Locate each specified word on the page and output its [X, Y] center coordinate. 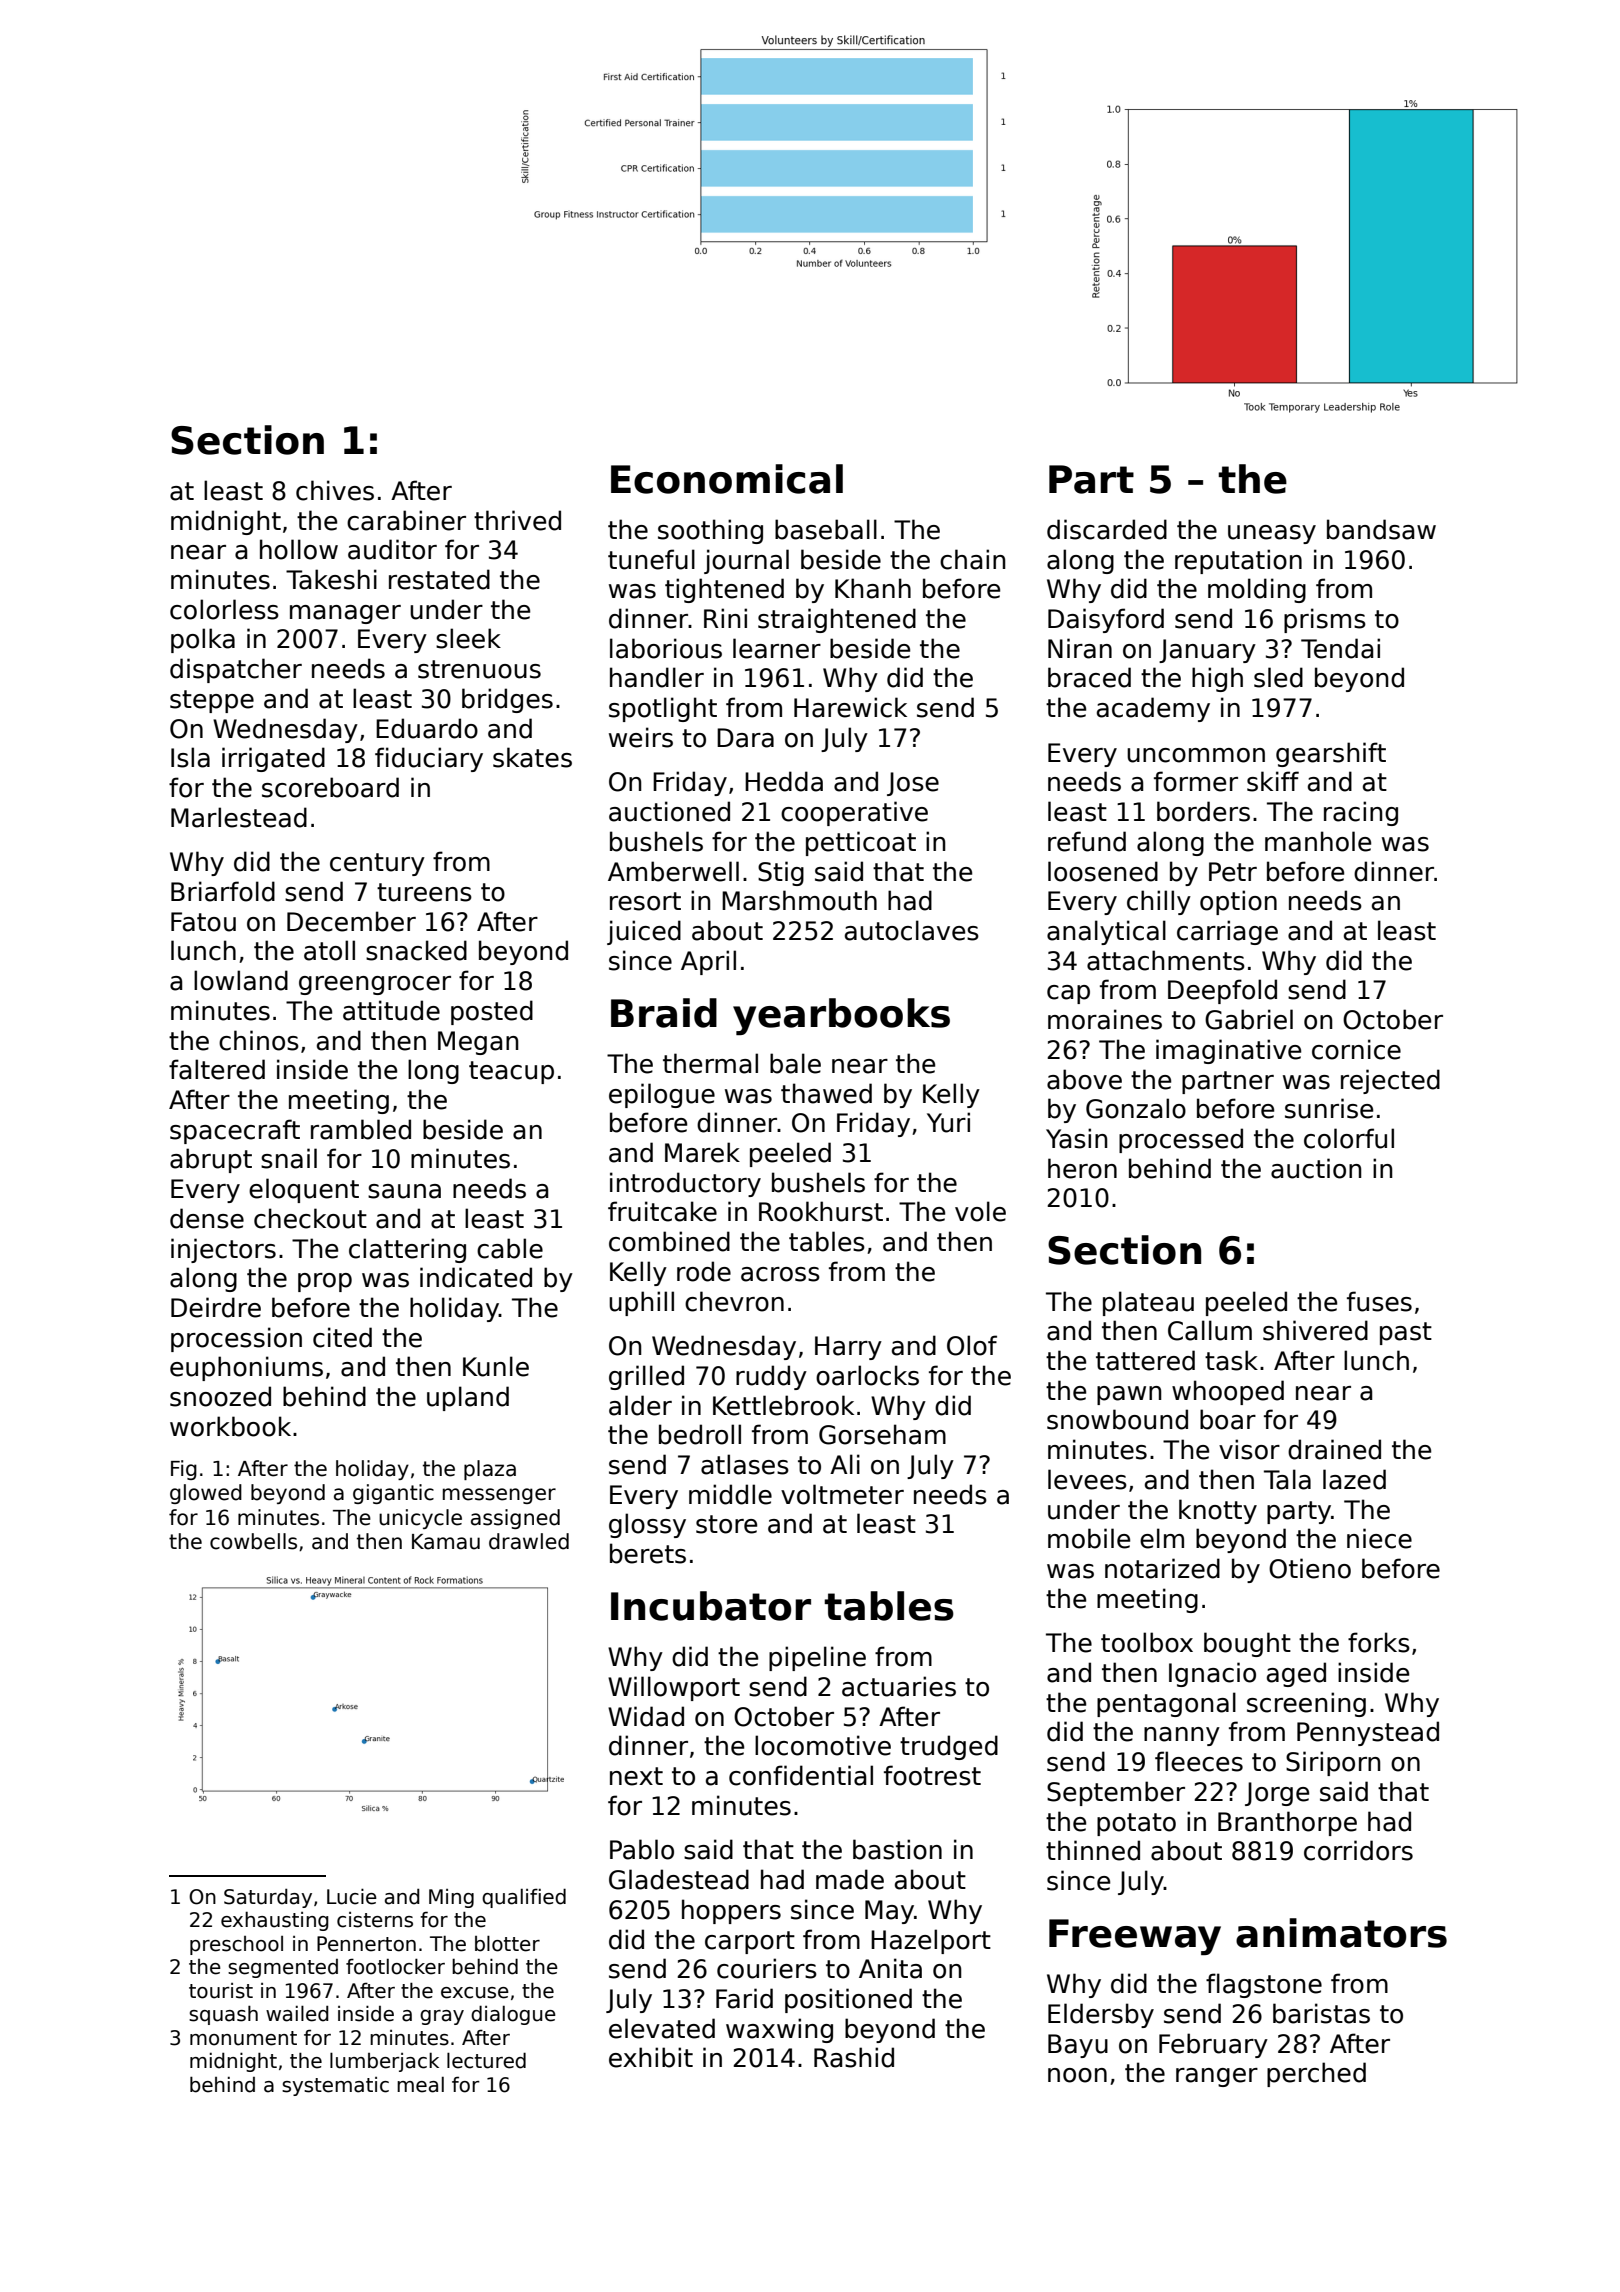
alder [640, 1405]
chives [335, 490]
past [1406, 1333]
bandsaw [1381, 529]
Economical [727, 479]
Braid [664, 1013]
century [377, 864]
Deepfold [1222, 991]
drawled [529, 1541]
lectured [486, 2060]
